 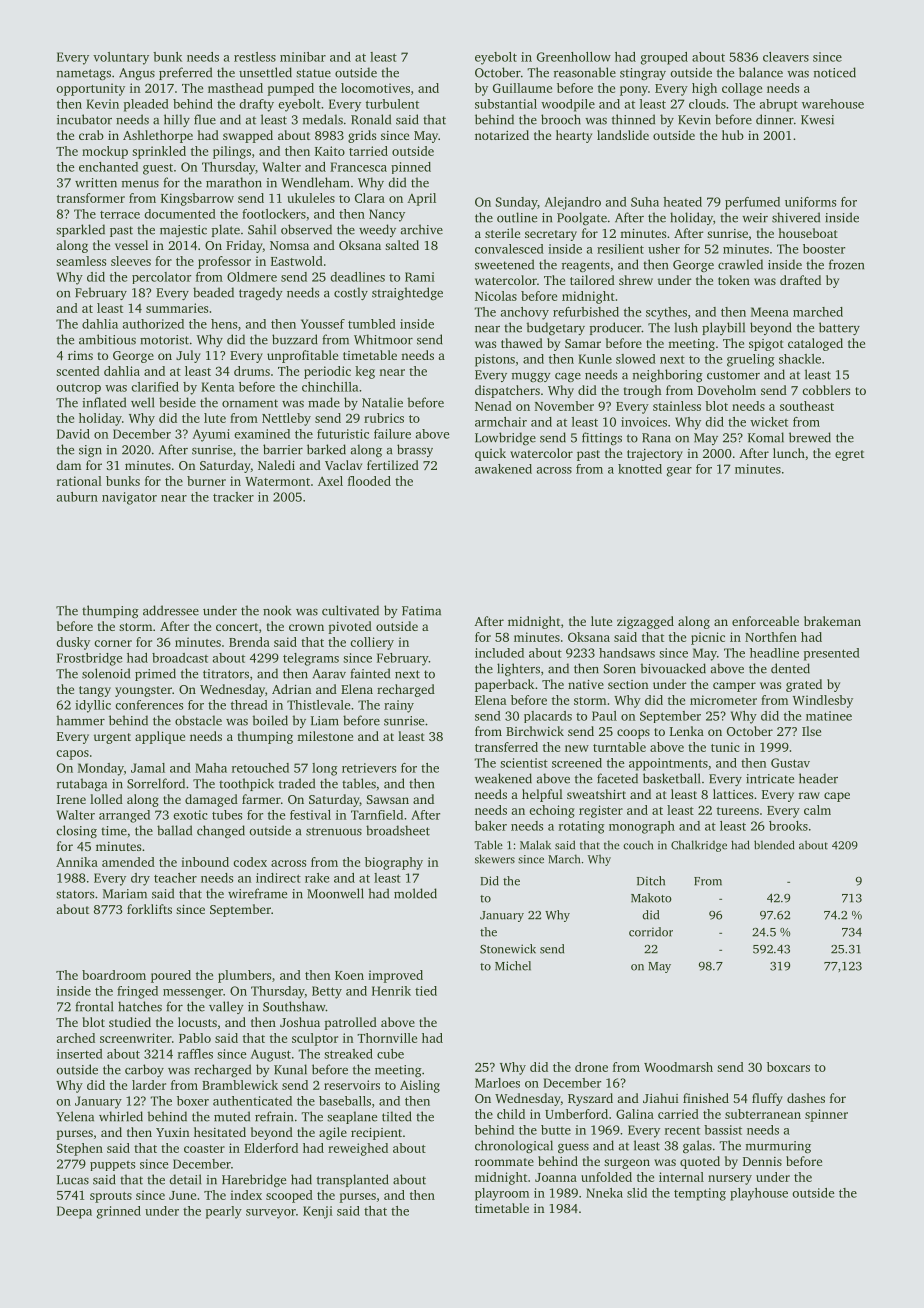 I want to click on playroom, so click(x=502, y=1194).
